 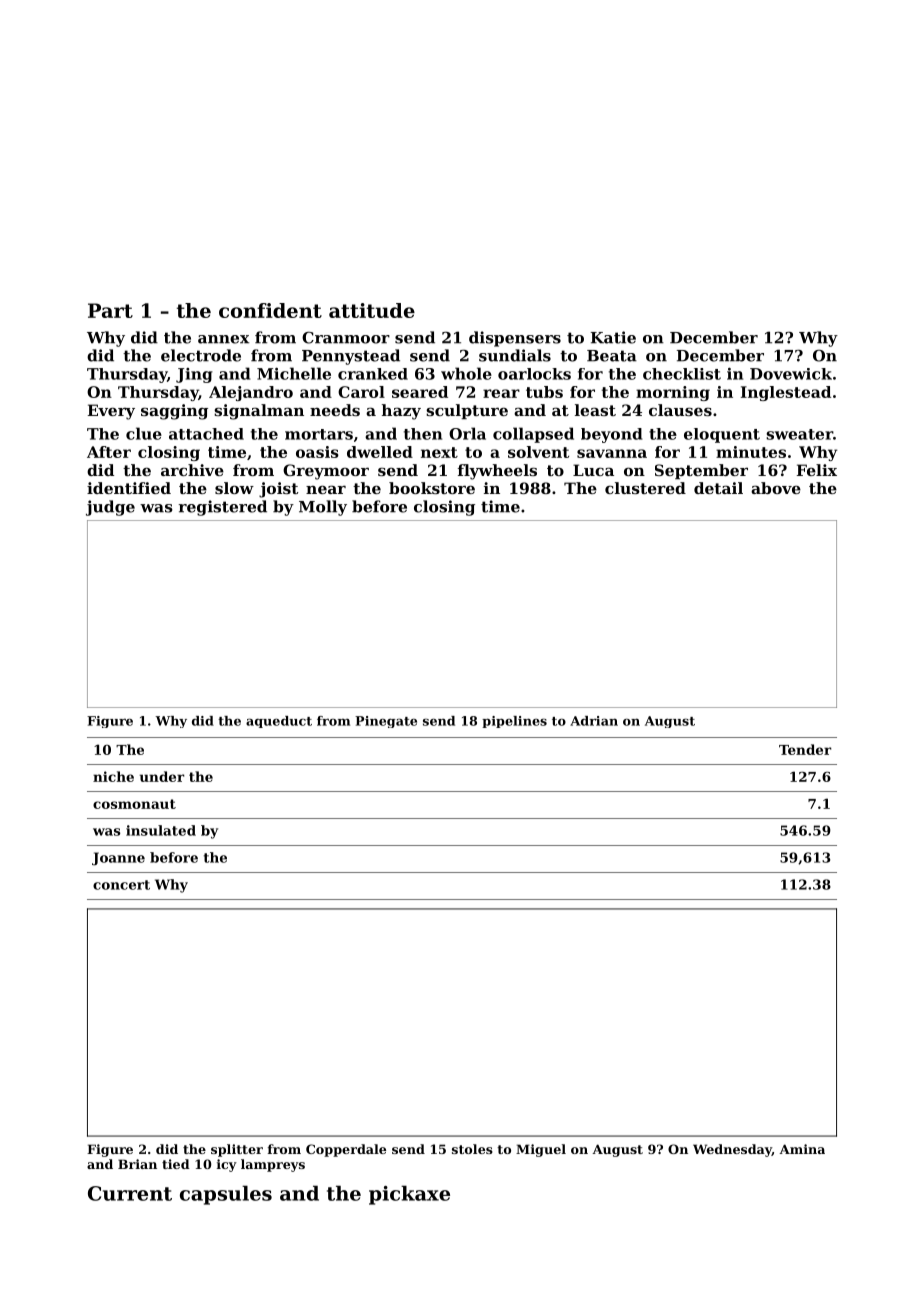 What do you see at coordinates (294, 373) in the screenshot?
I see `Michelle` at bounding box center [294, 373].
